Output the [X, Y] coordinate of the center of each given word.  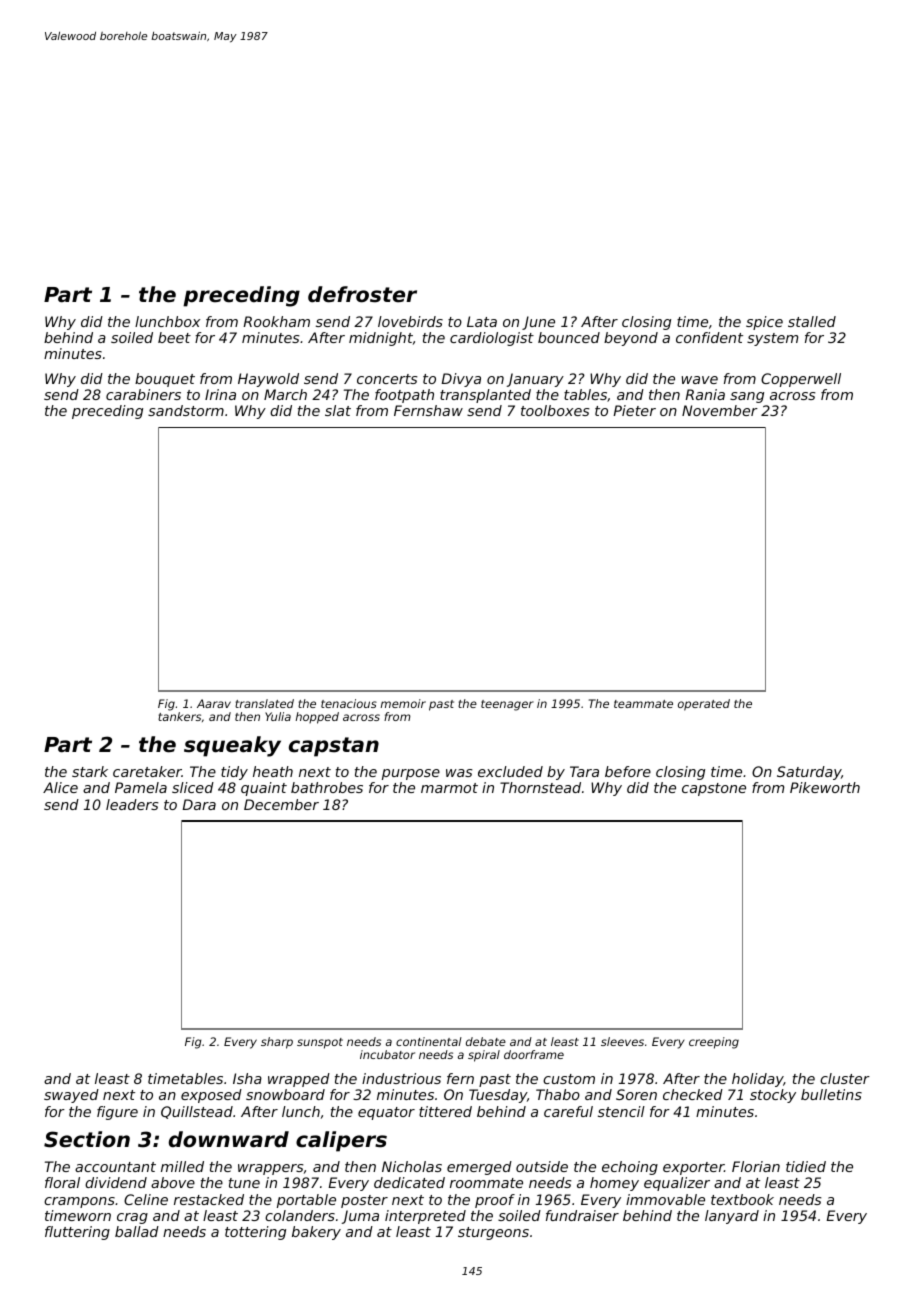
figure [117, 1113]
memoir [403, 703]
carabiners [143, 394]
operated [704, 705]
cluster [845, 1078]
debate [486, 1041]
